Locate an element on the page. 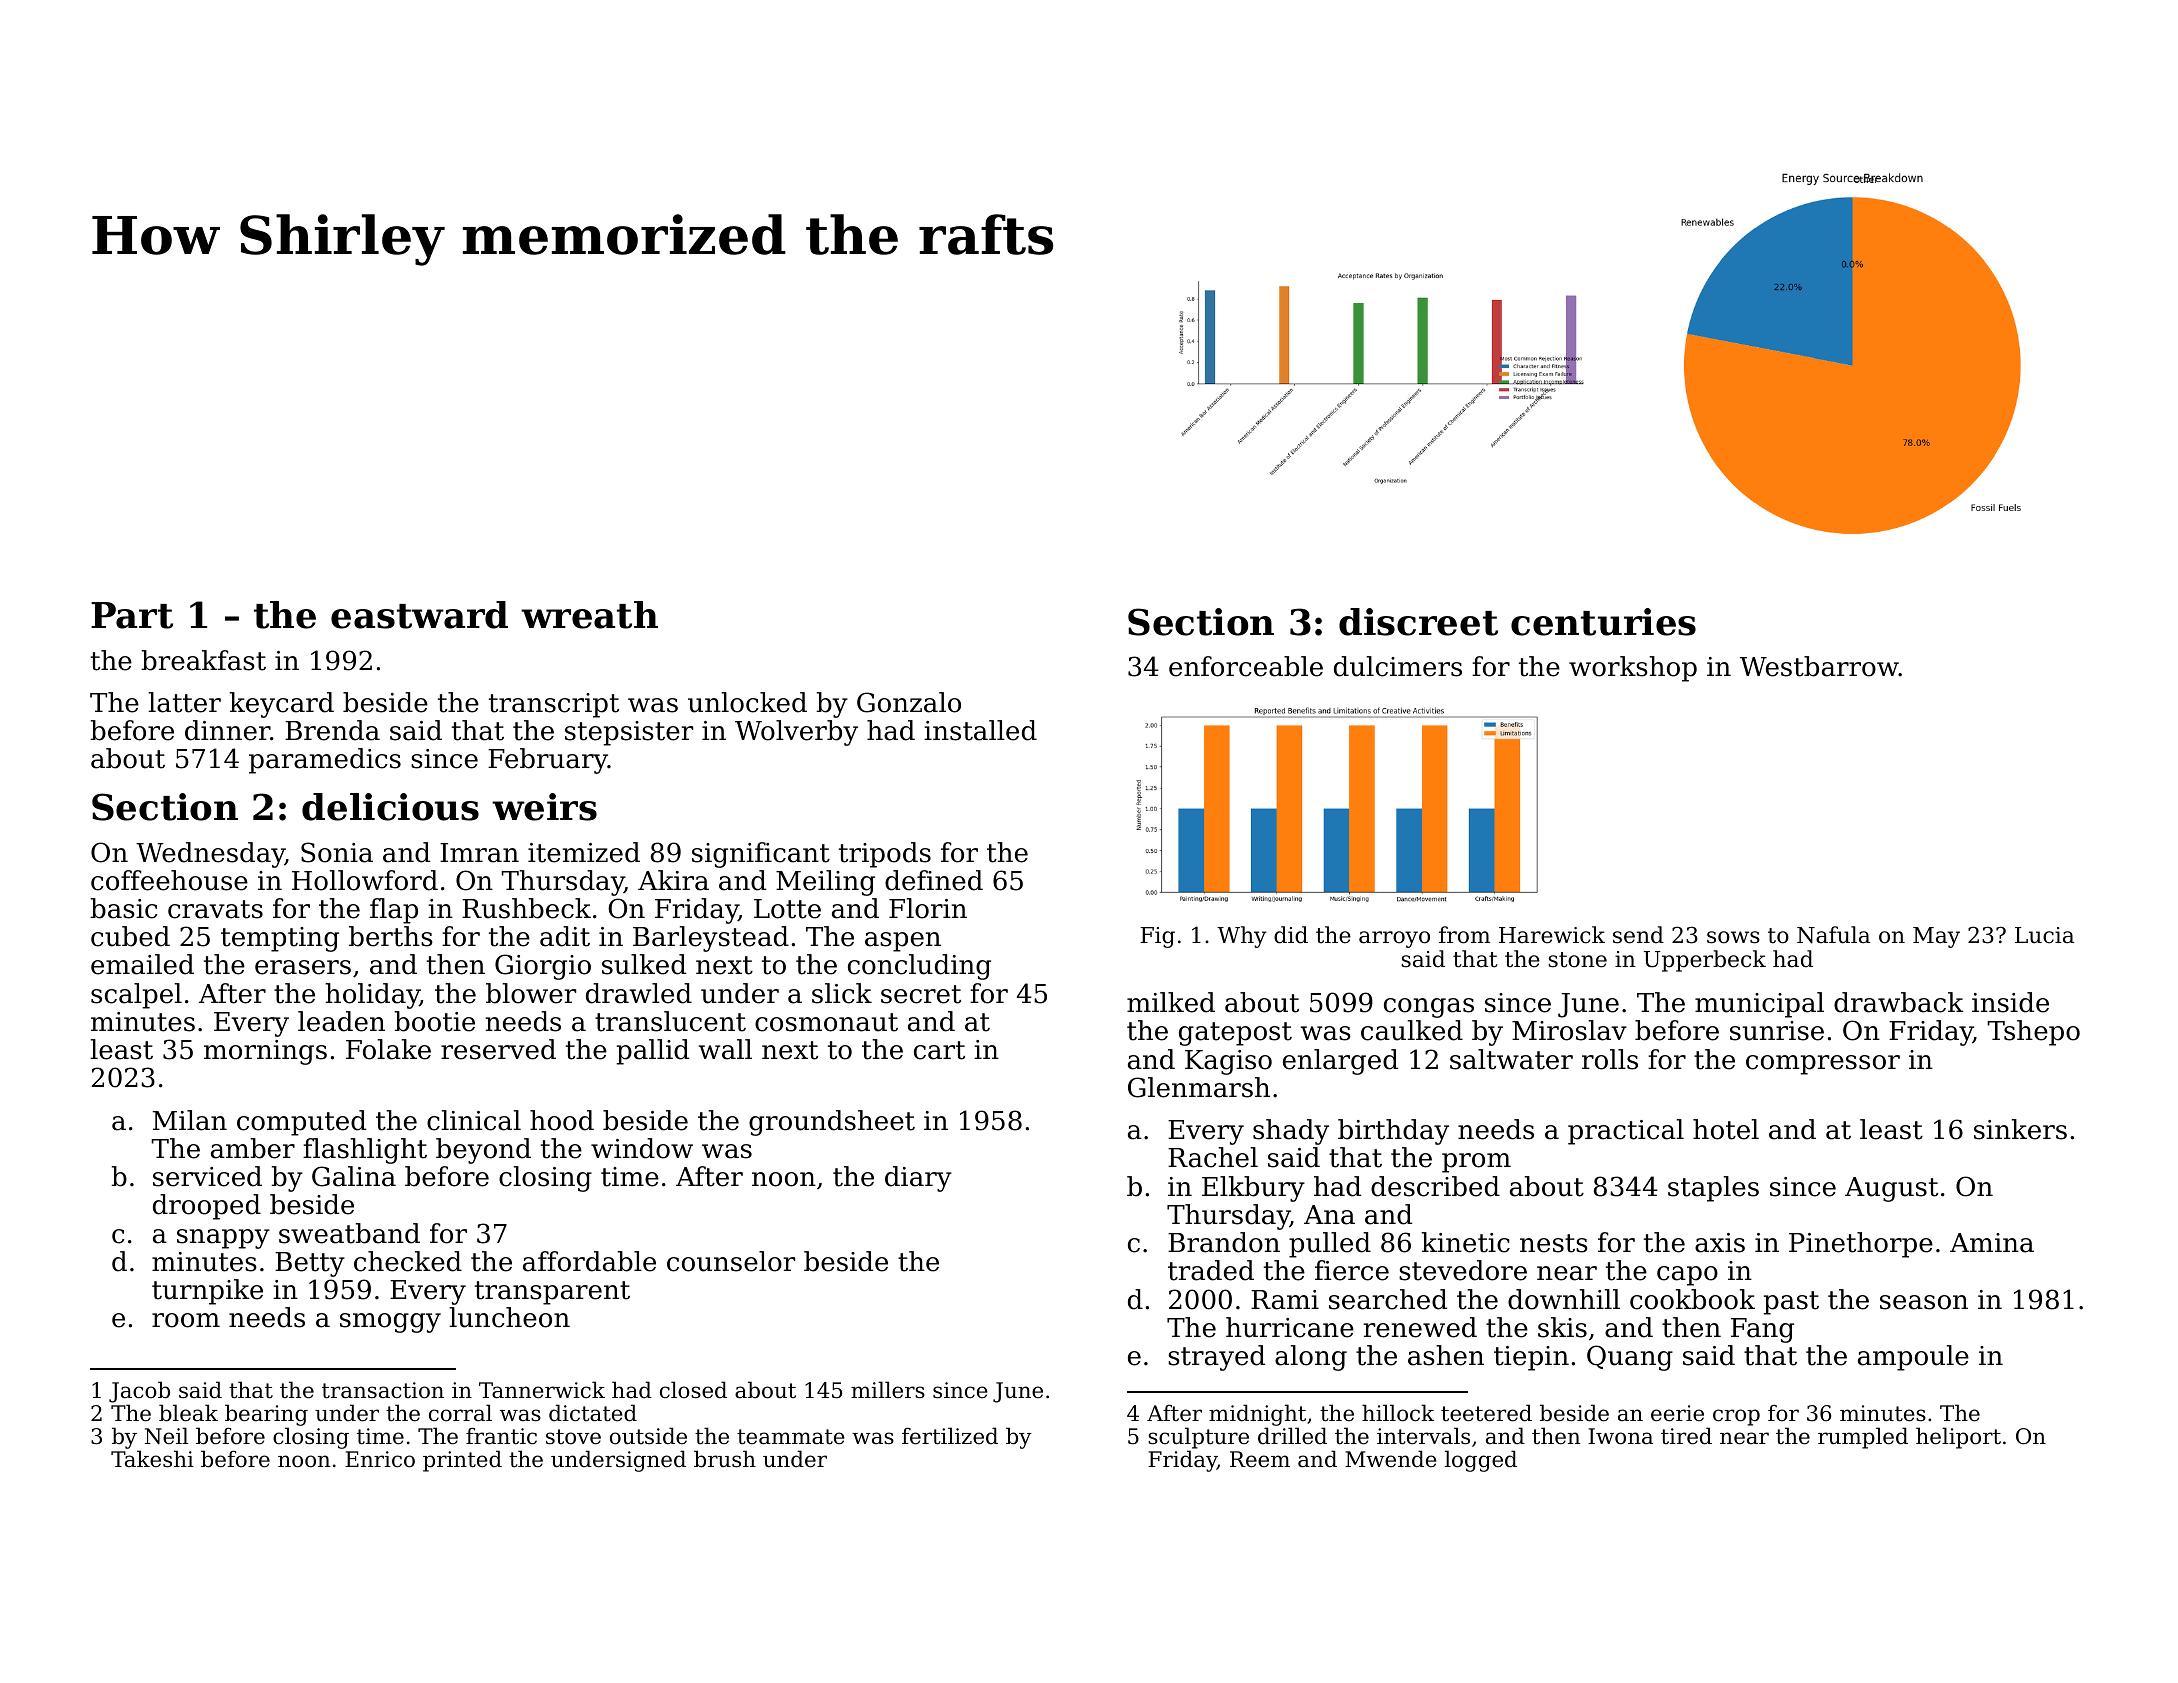 This page has height=1683, width=2178. drooped is located at coordinates (207, 1207).
